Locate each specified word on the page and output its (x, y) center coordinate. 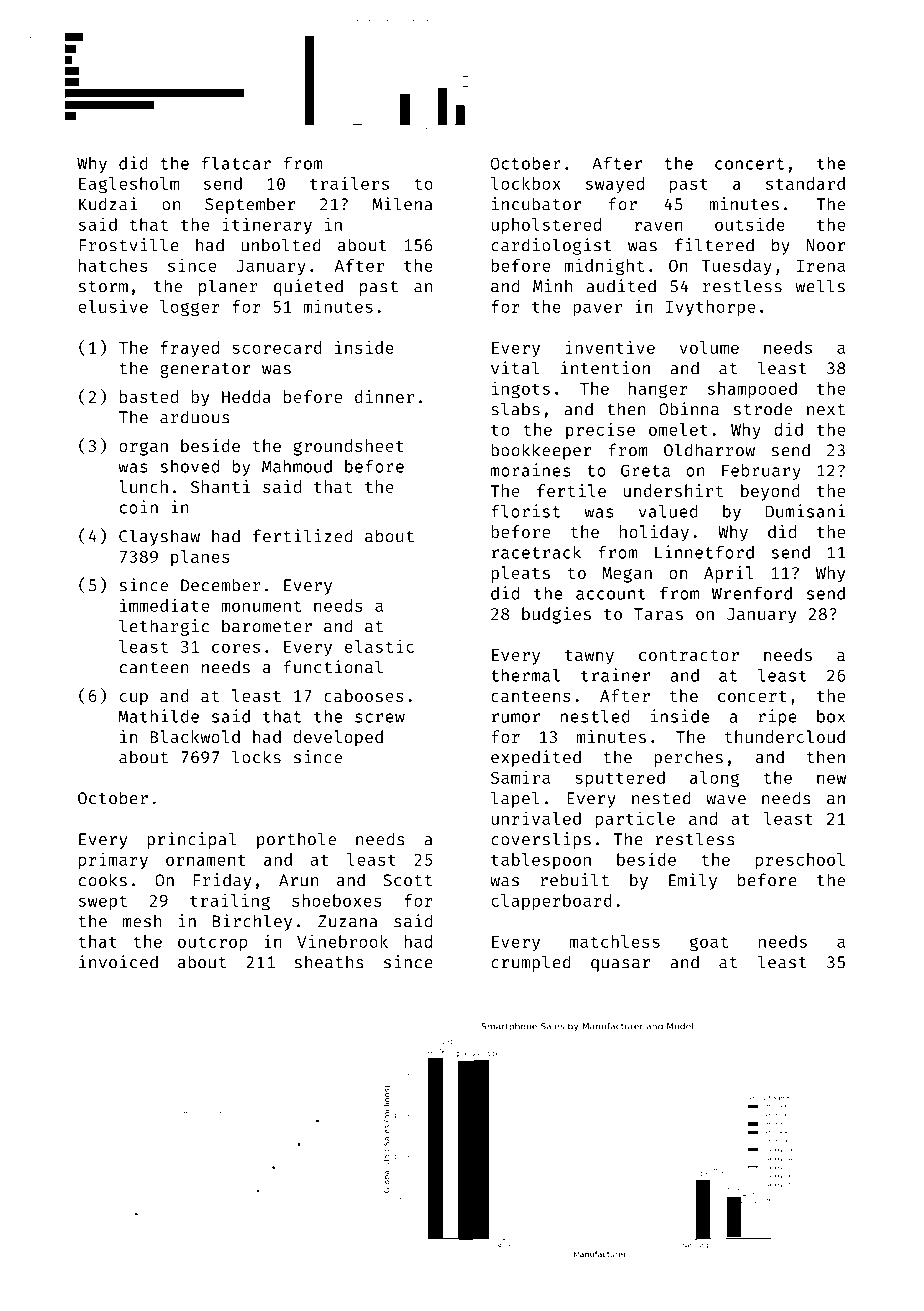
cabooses (364, 695)
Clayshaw (159, 537)
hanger (658, 390)
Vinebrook (342, 941)
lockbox (526, 183)
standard (805, 183)
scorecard (277, 347)
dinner (384, 396)
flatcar (236, 163)
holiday (654, 533)
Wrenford (752, 593)
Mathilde (159, 716)
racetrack (536, 552)
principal (191, 840)
